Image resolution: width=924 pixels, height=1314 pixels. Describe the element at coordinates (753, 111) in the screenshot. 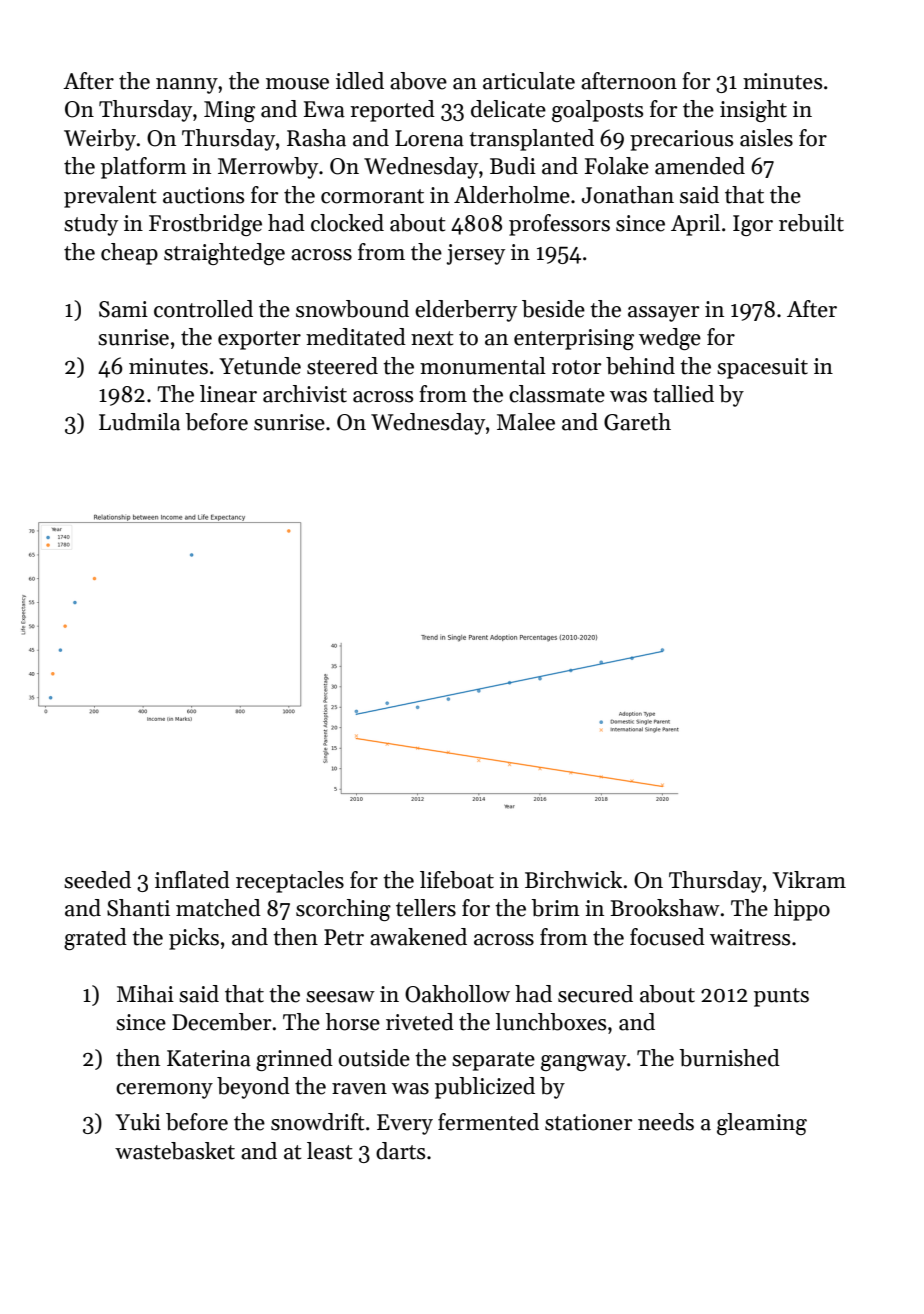

I see `insight` at that location.
